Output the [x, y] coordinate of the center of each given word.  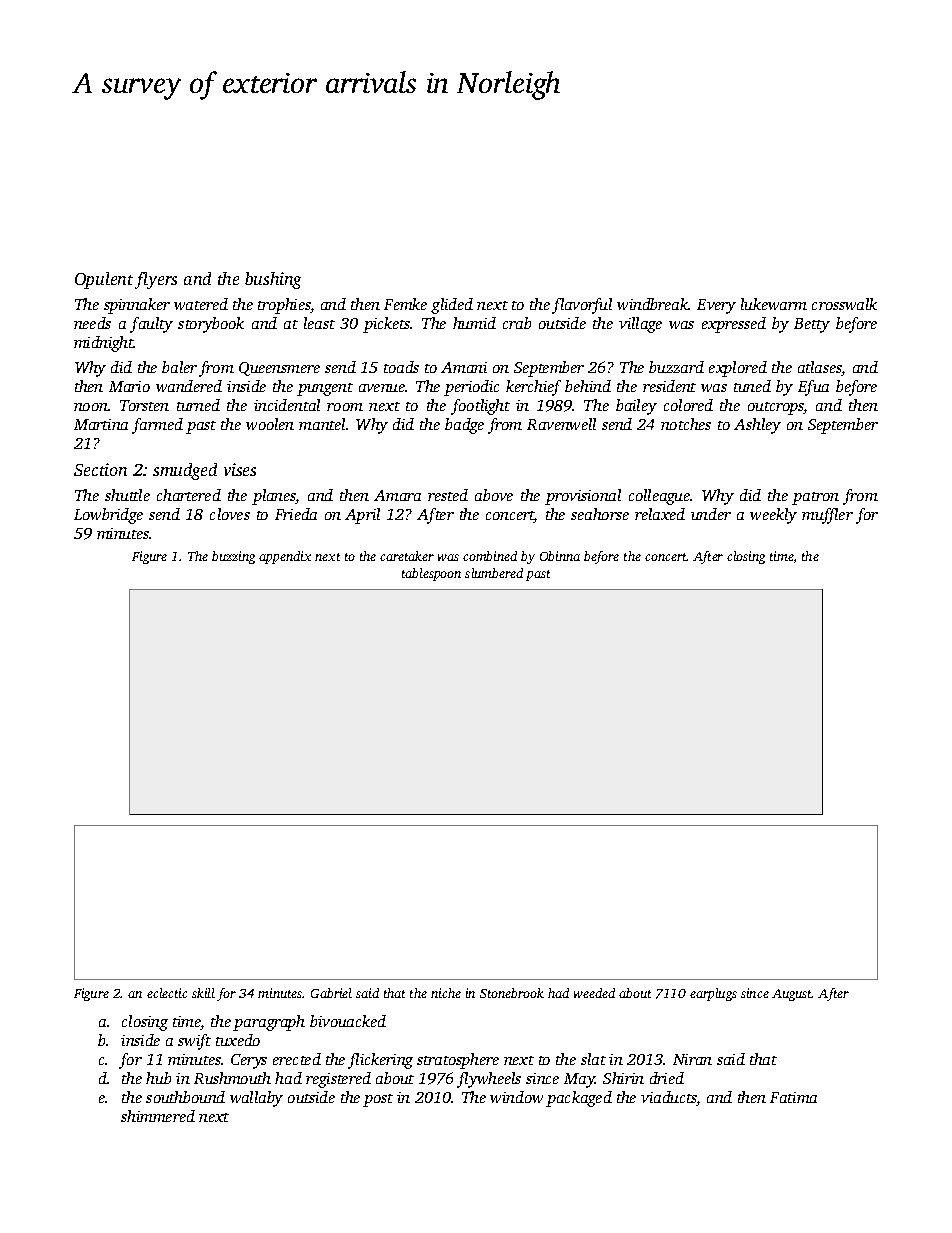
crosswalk [844, 304]
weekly [773, 516]
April [362, 516]
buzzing [233, 557]
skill [203, 993]
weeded [594, 993]
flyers [156, 280]
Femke [405, 304]
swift [194, 1042]
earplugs [713, 994]
